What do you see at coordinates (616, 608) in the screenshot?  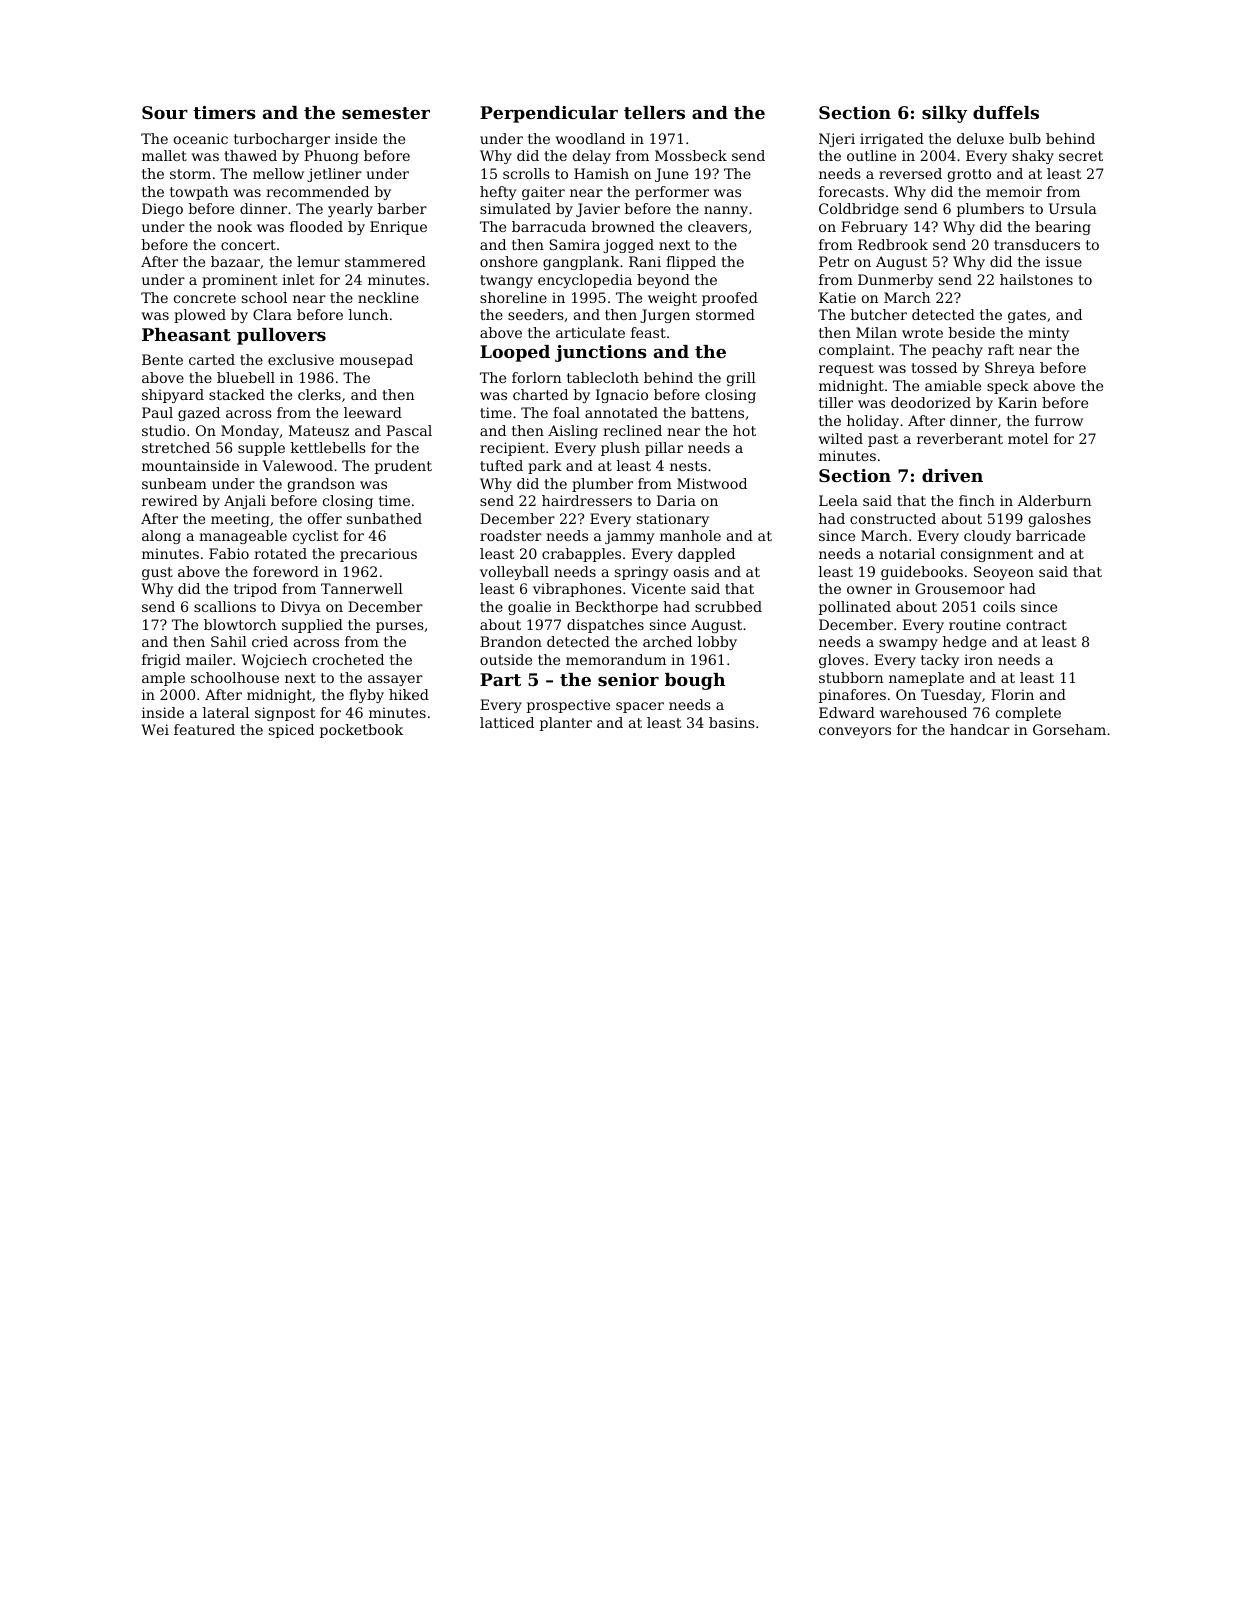 I see `Beckthorpe` at bounding box center [616, 608].
